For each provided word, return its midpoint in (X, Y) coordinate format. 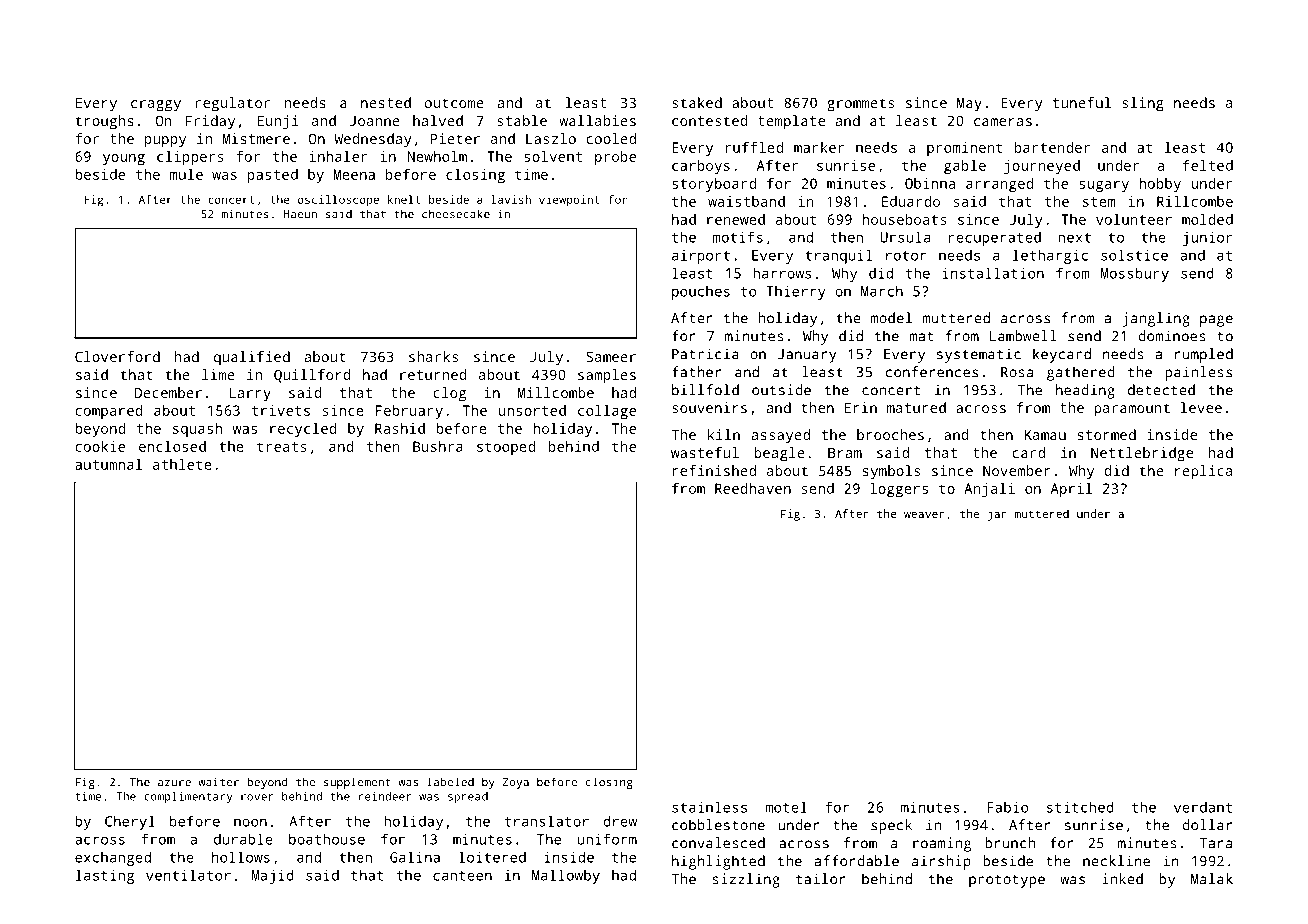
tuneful (1082, 102)
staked (697, 102)
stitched (1080, 807)
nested (386, 102)
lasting (105, 876)
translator (547, 821)
